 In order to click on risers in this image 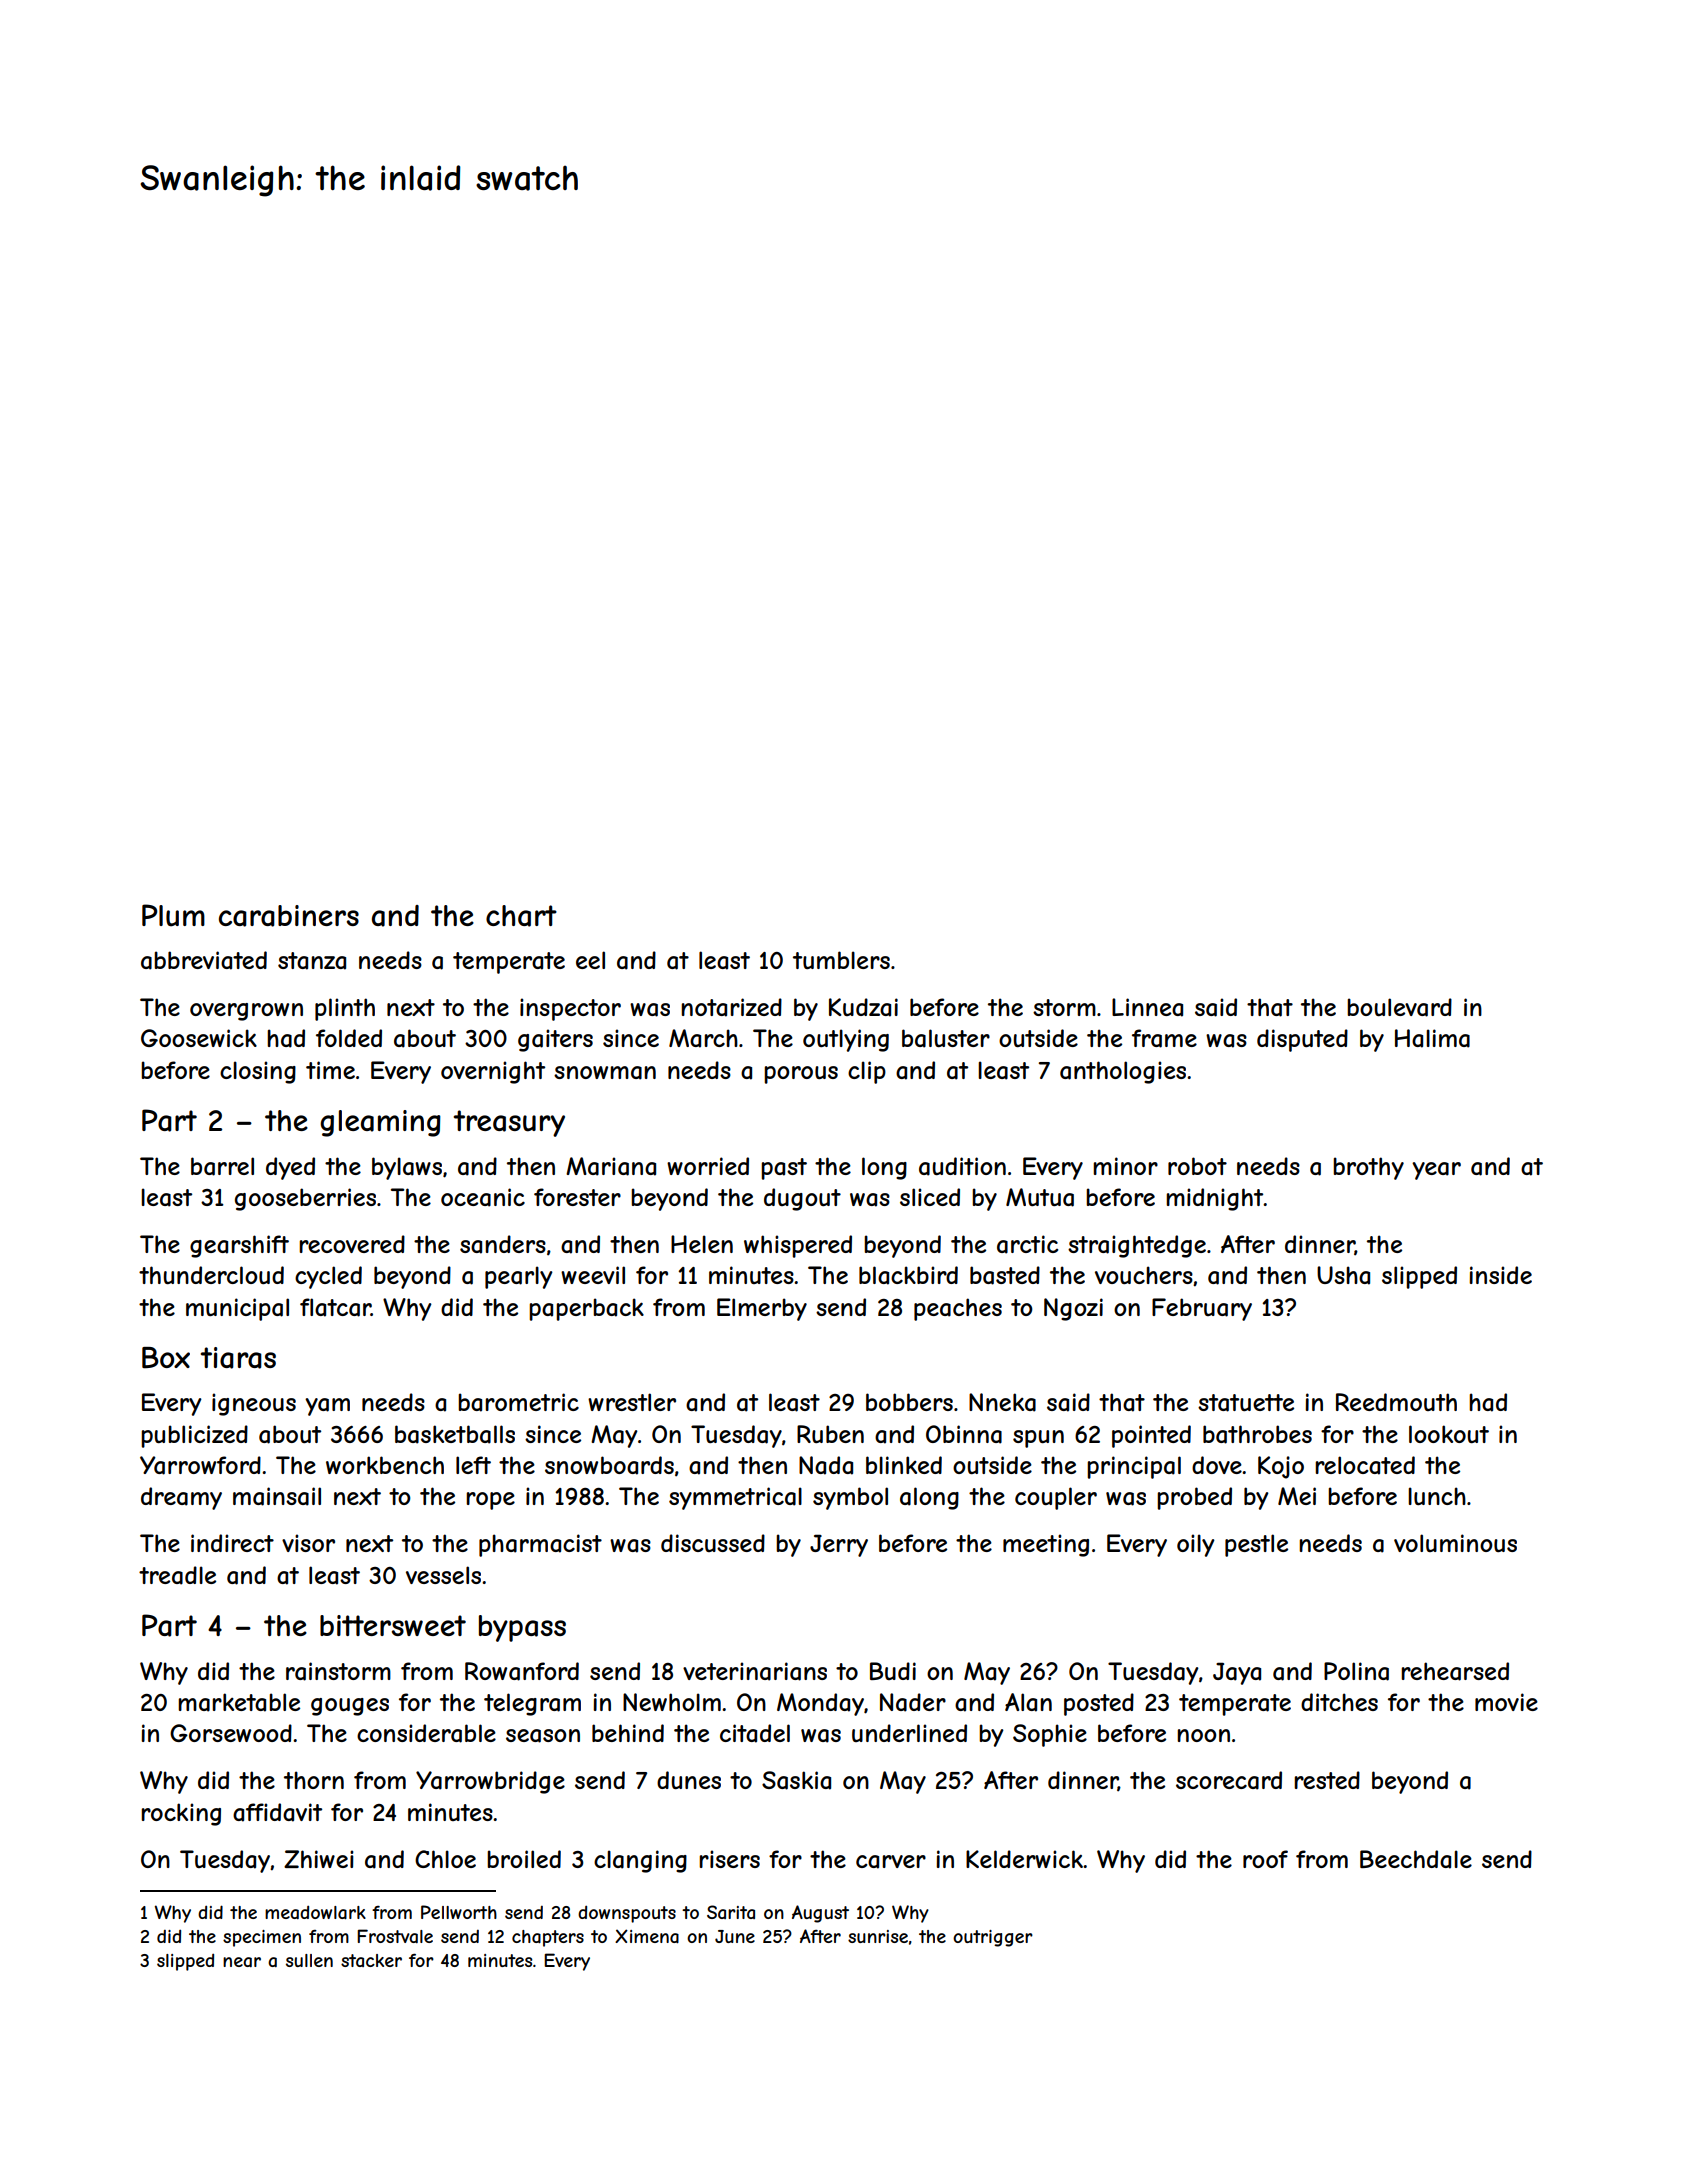, I will do `click(729, 1859)`.
